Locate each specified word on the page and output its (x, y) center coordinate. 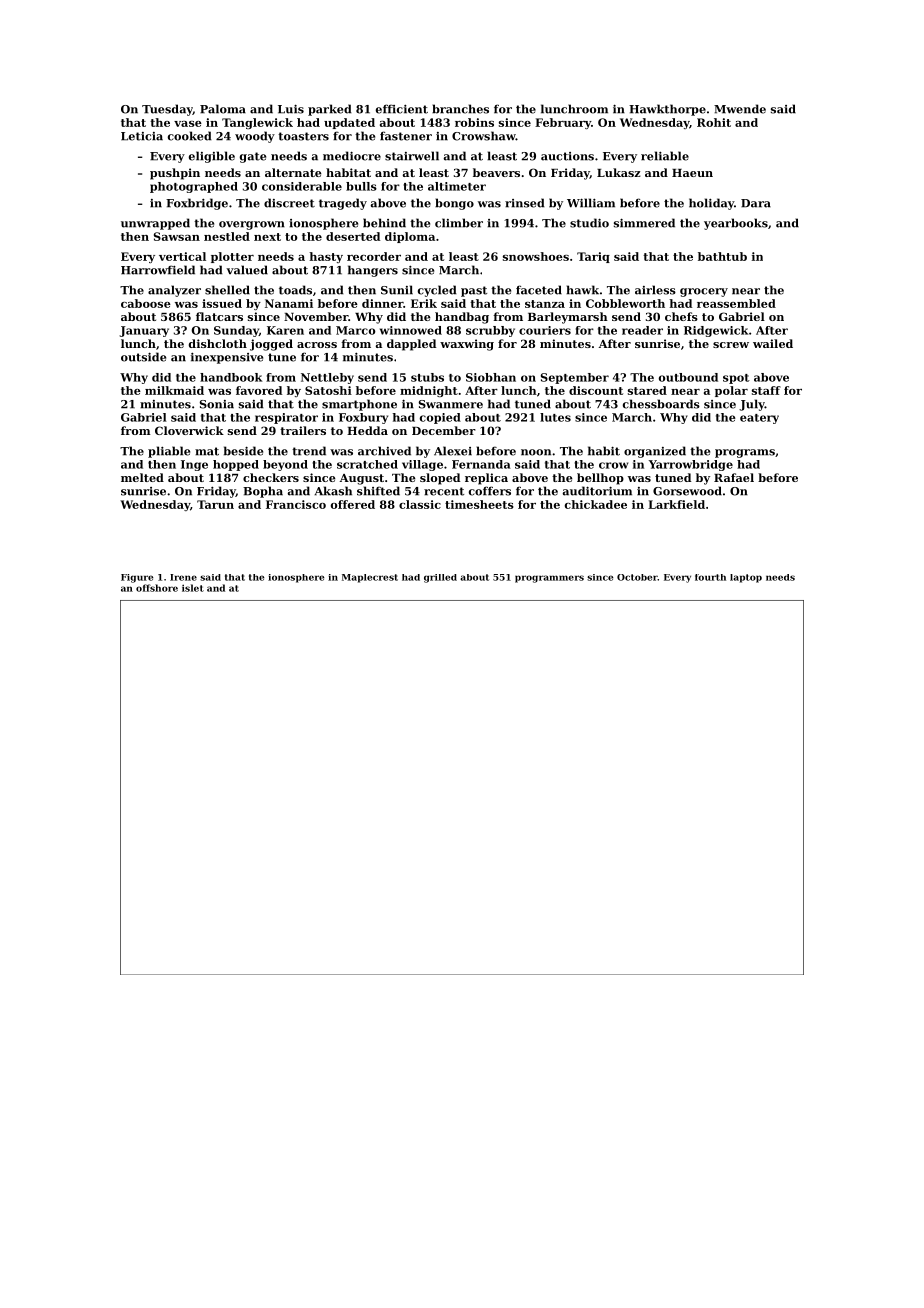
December (444, 430)
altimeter (457, 186)
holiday (711, 204)
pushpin (175, 174)
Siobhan (491, 377)
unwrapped (155, 224)
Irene (183, 577)
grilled (440, 578)
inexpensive (227, 358)
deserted (353, 236)
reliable (665, 156)
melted (142, 477)
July (752, 405)
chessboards (661, 404)
